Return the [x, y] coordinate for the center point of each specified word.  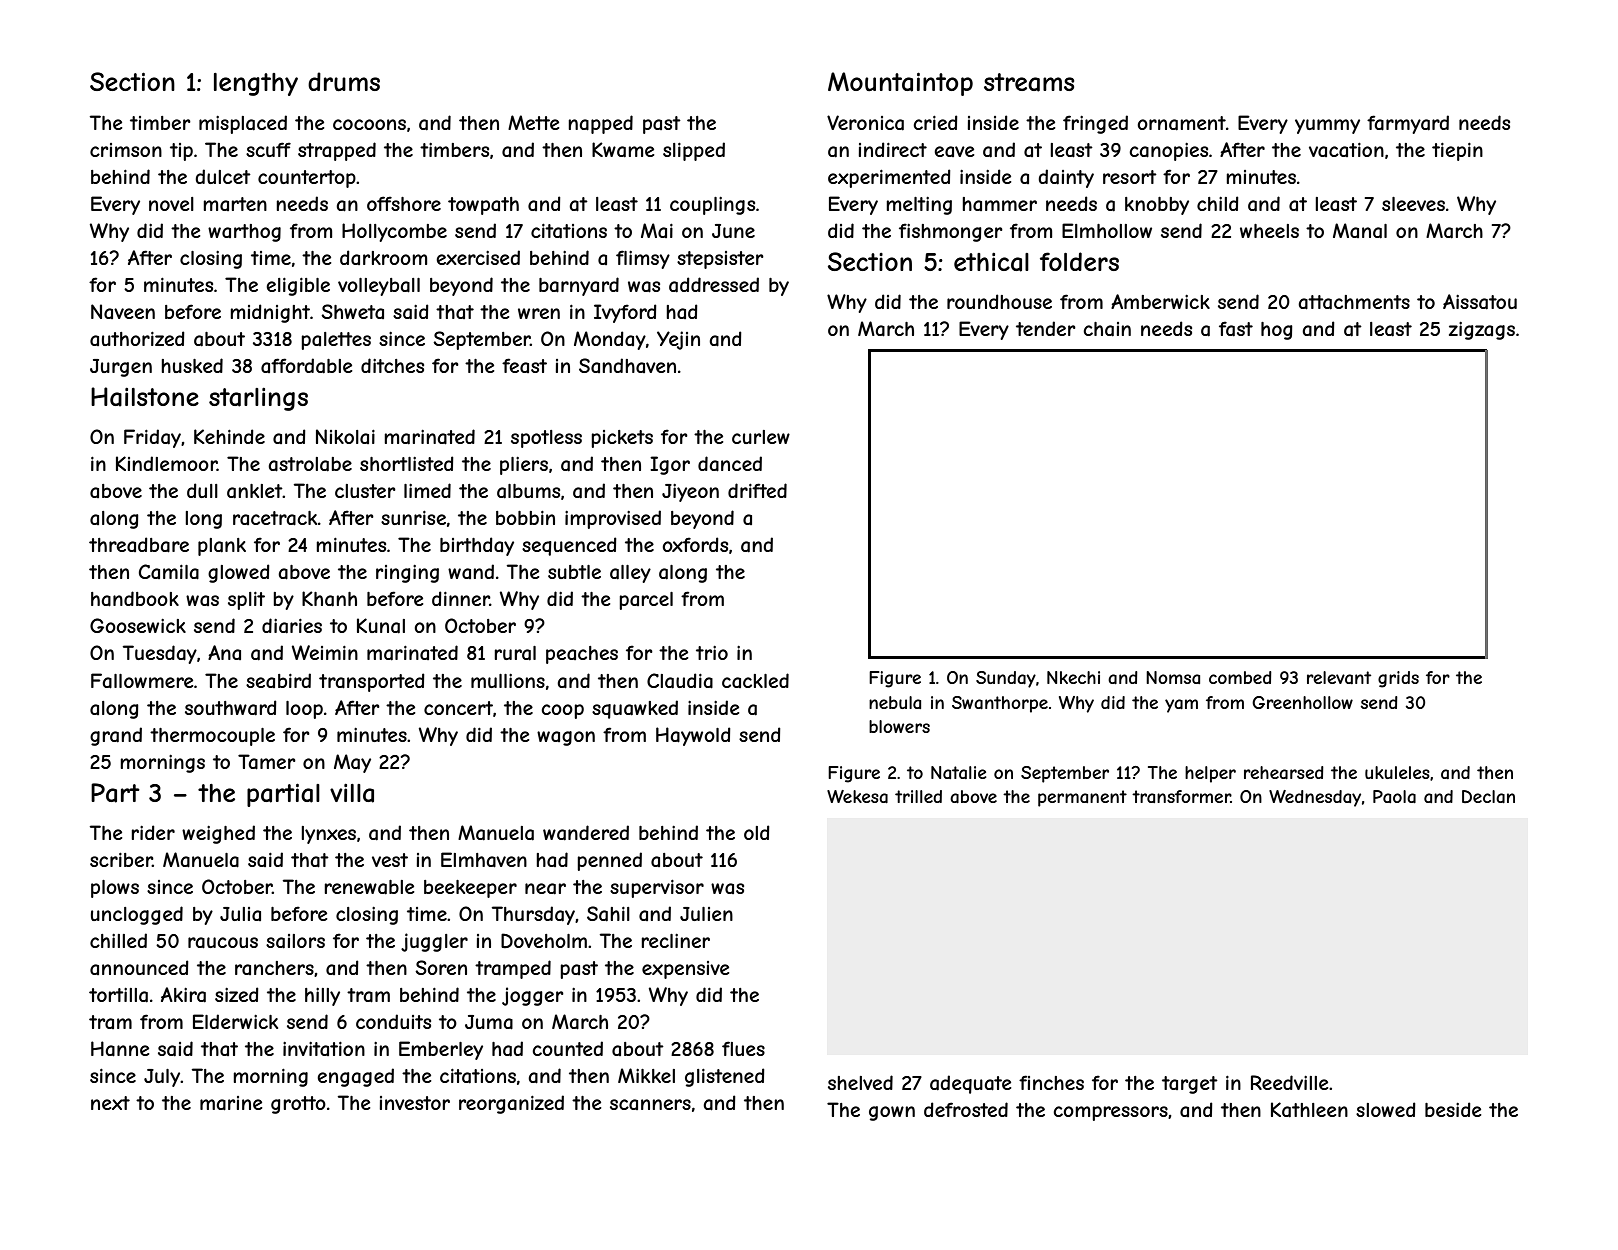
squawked [635, 709]
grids [1398, 679]
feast [524, 365]
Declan [1488, 796]
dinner [461, 598]
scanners [650, 1104]
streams [1029, 82]
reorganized [511, 1104]
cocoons [369, 124]
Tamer [267, 762]
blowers [899, 726]
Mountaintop [900, 84]
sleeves [1413, 204]
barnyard [579, 286]
